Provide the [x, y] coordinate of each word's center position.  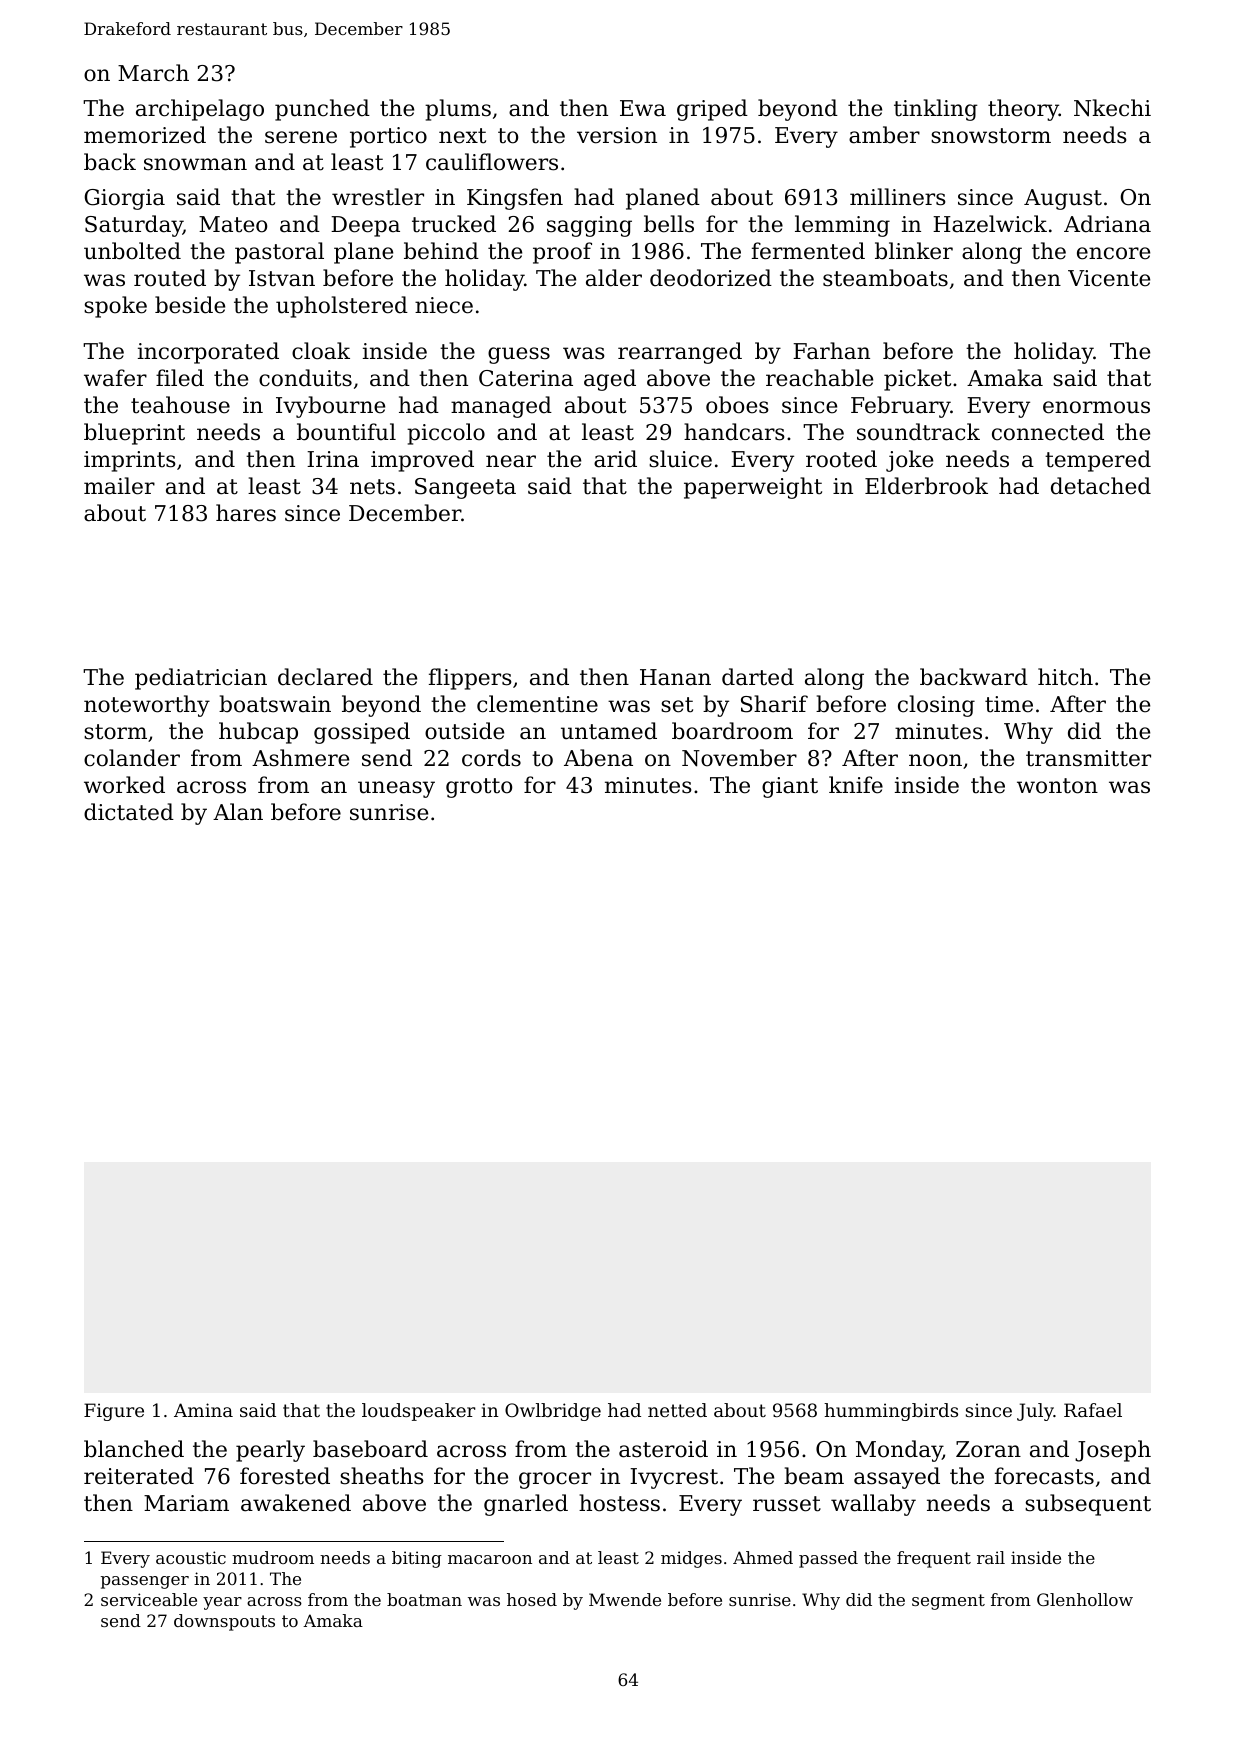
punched [322, 110]
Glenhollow [1085, 1599]
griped [712, 110]
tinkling [936, 110]
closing [936, 706]
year [222, 1603]
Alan [238, 812]
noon [935, 760]
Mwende [625, 1599]
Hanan [675, 677]
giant [790, 787]
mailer [119, 486]
